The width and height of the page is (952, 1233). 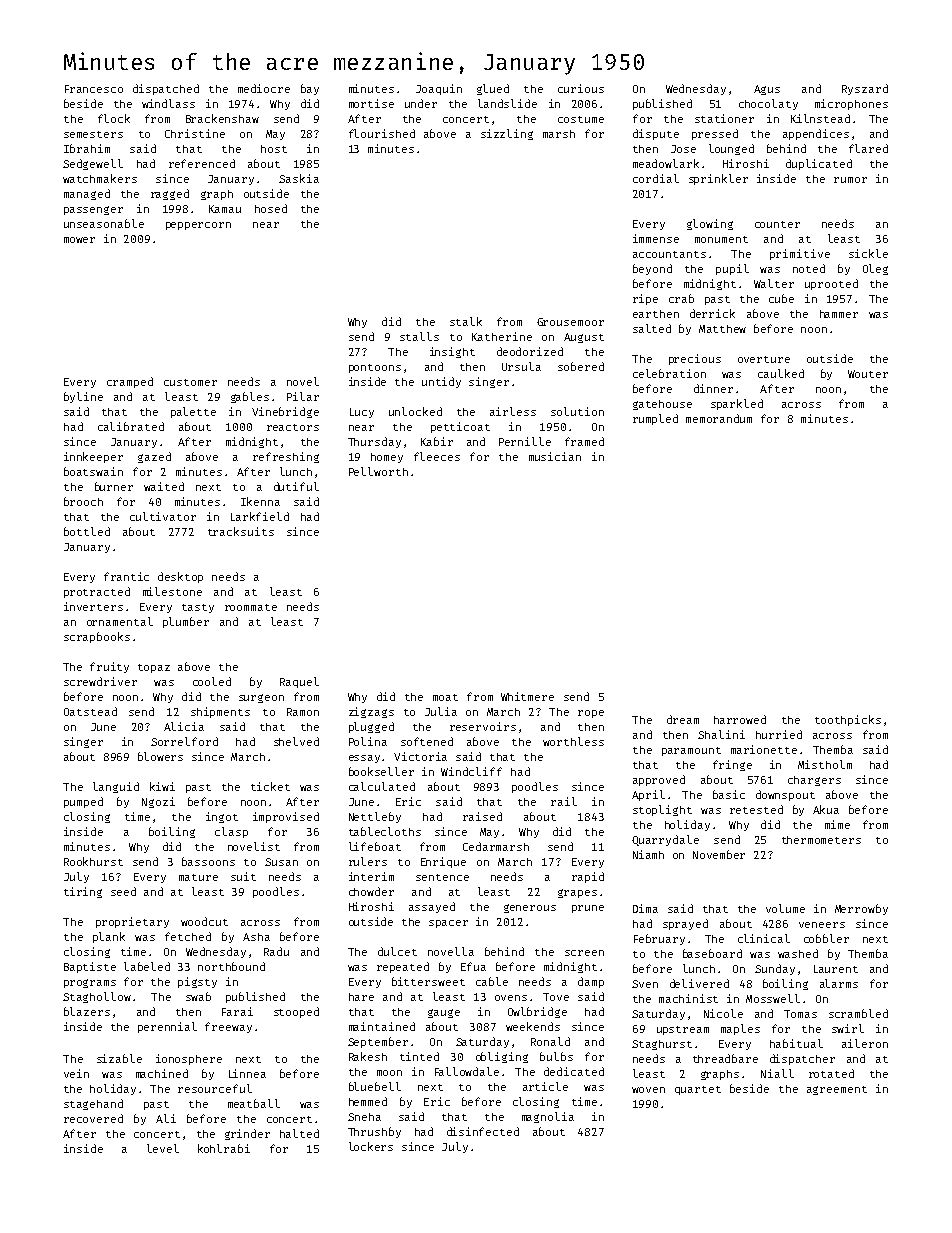 What do you see at coordinates (378, 471) in the page?
I see `Pellworth` at bounding box center [378, 471].
